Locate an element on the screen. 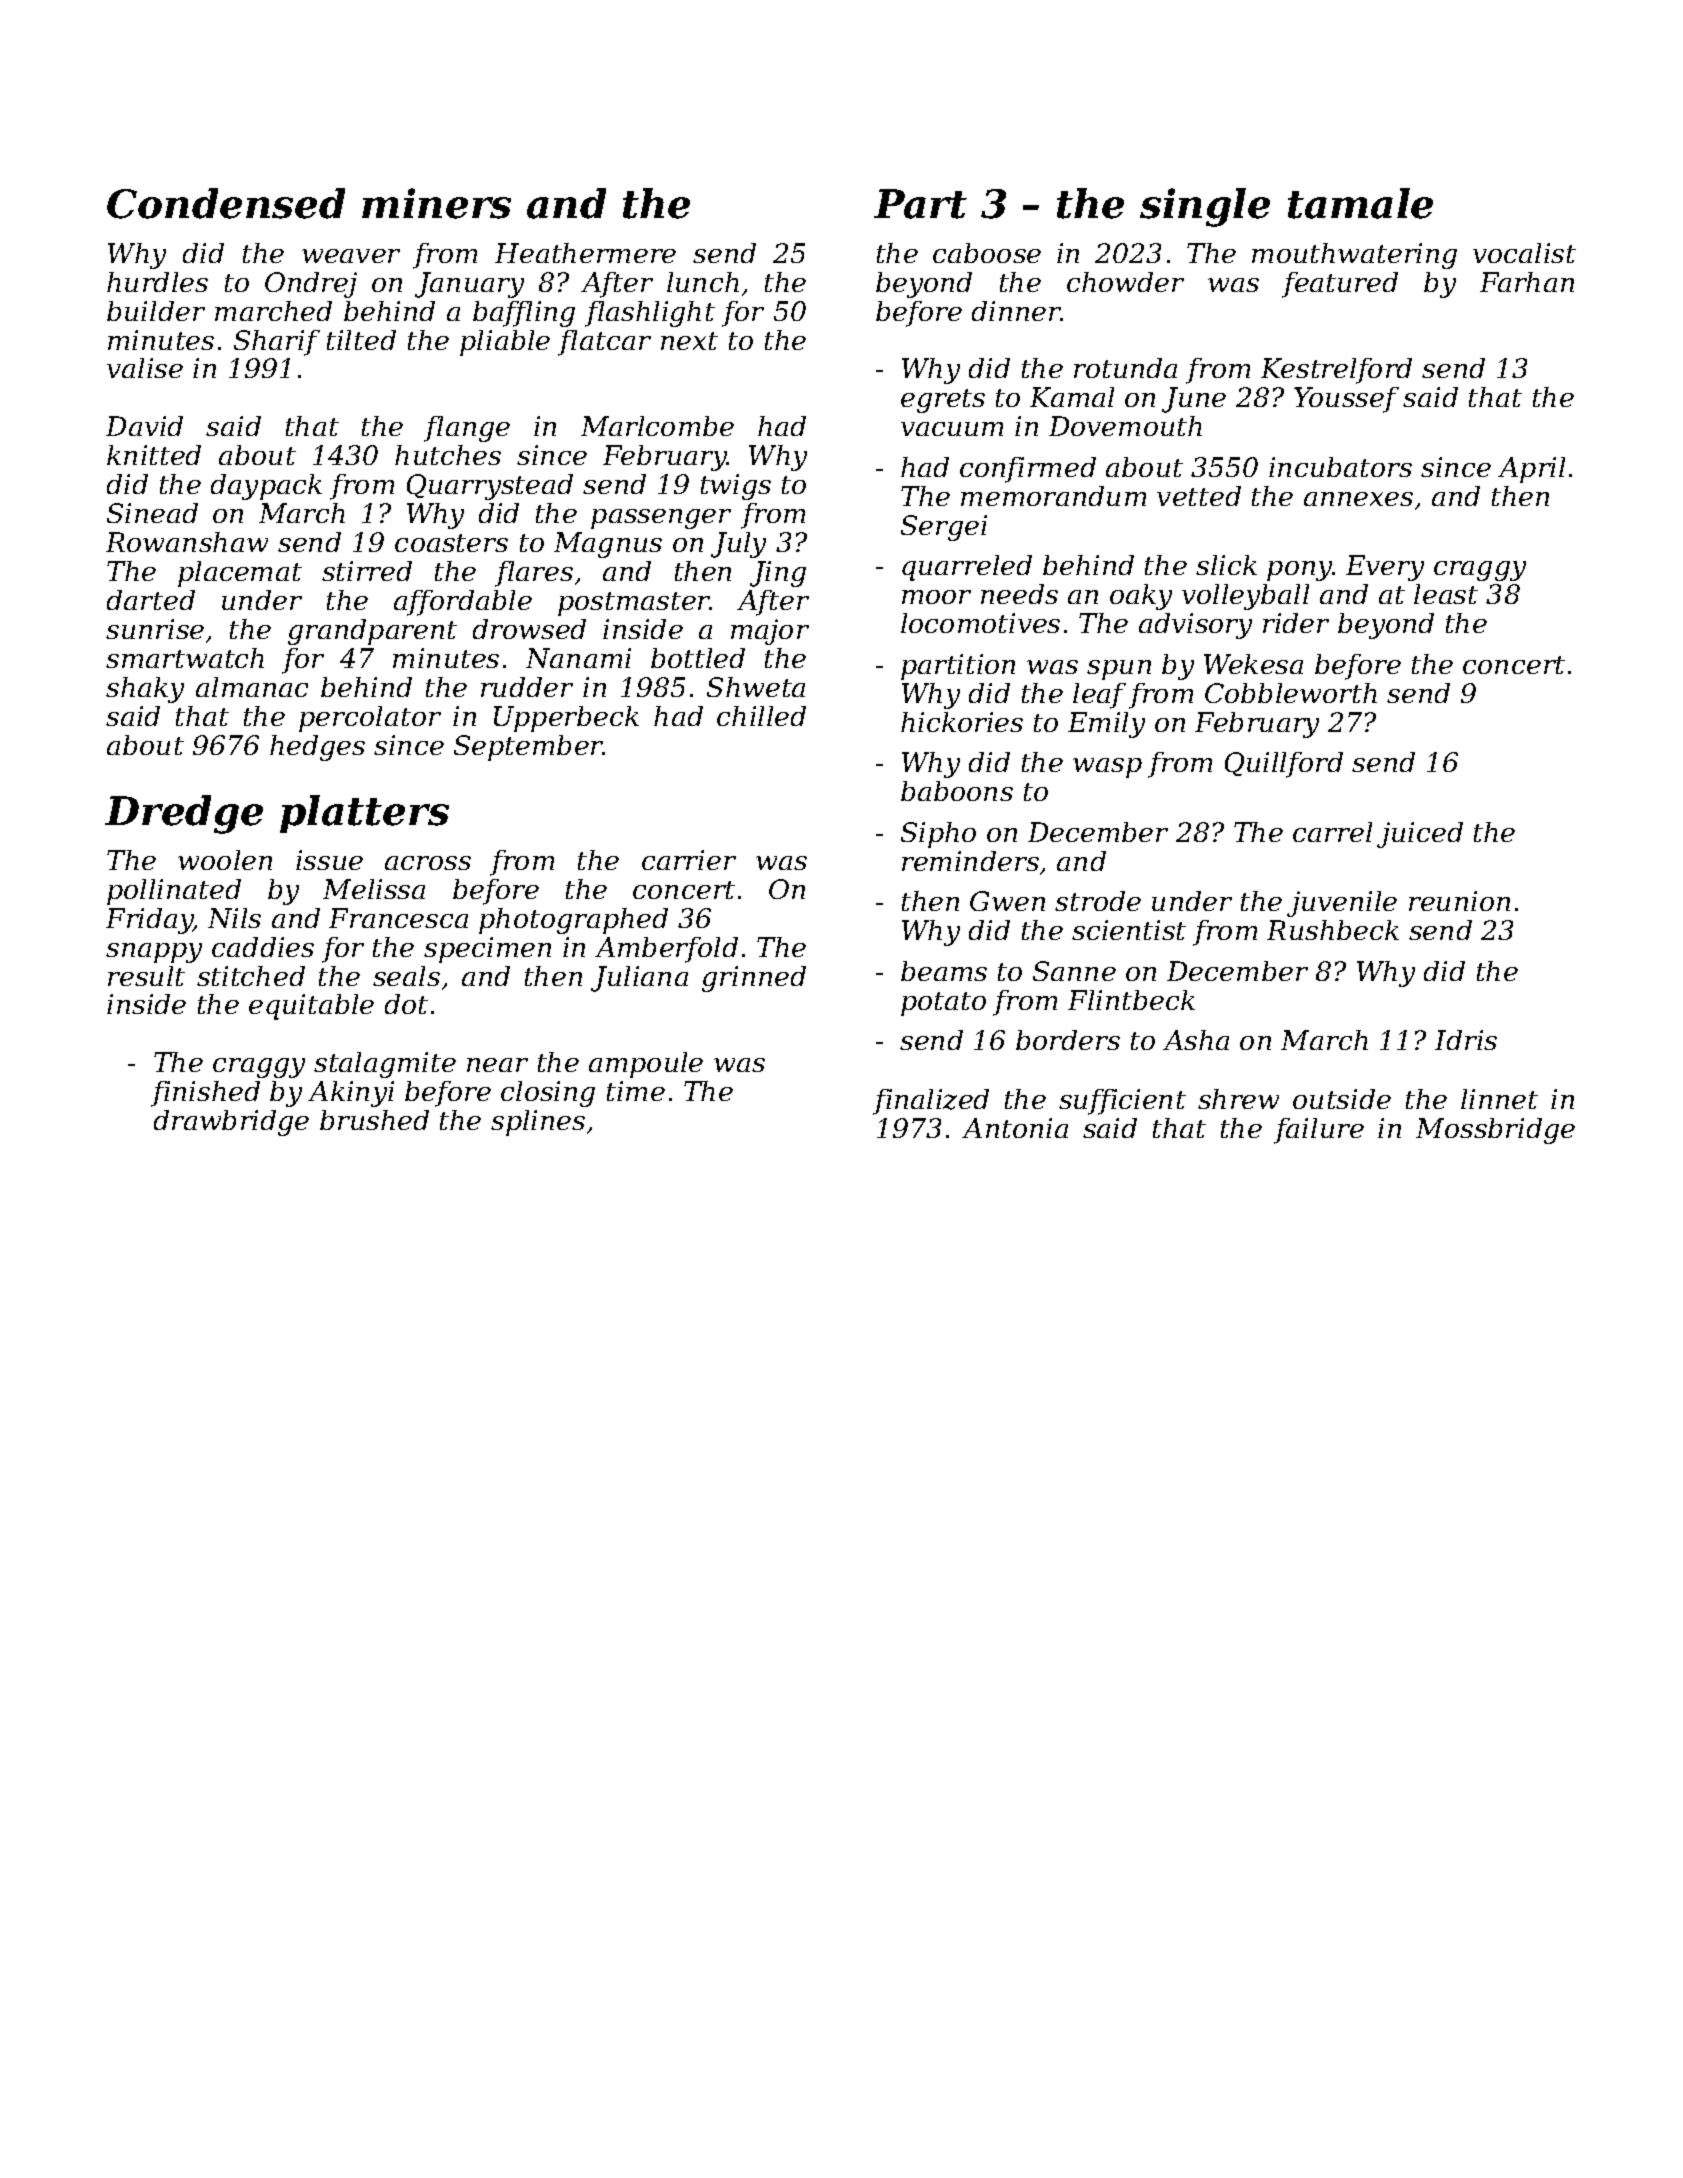 This screenshot has height=2178, width=1683. Wekesa is located at coordinates (1253, 664).
